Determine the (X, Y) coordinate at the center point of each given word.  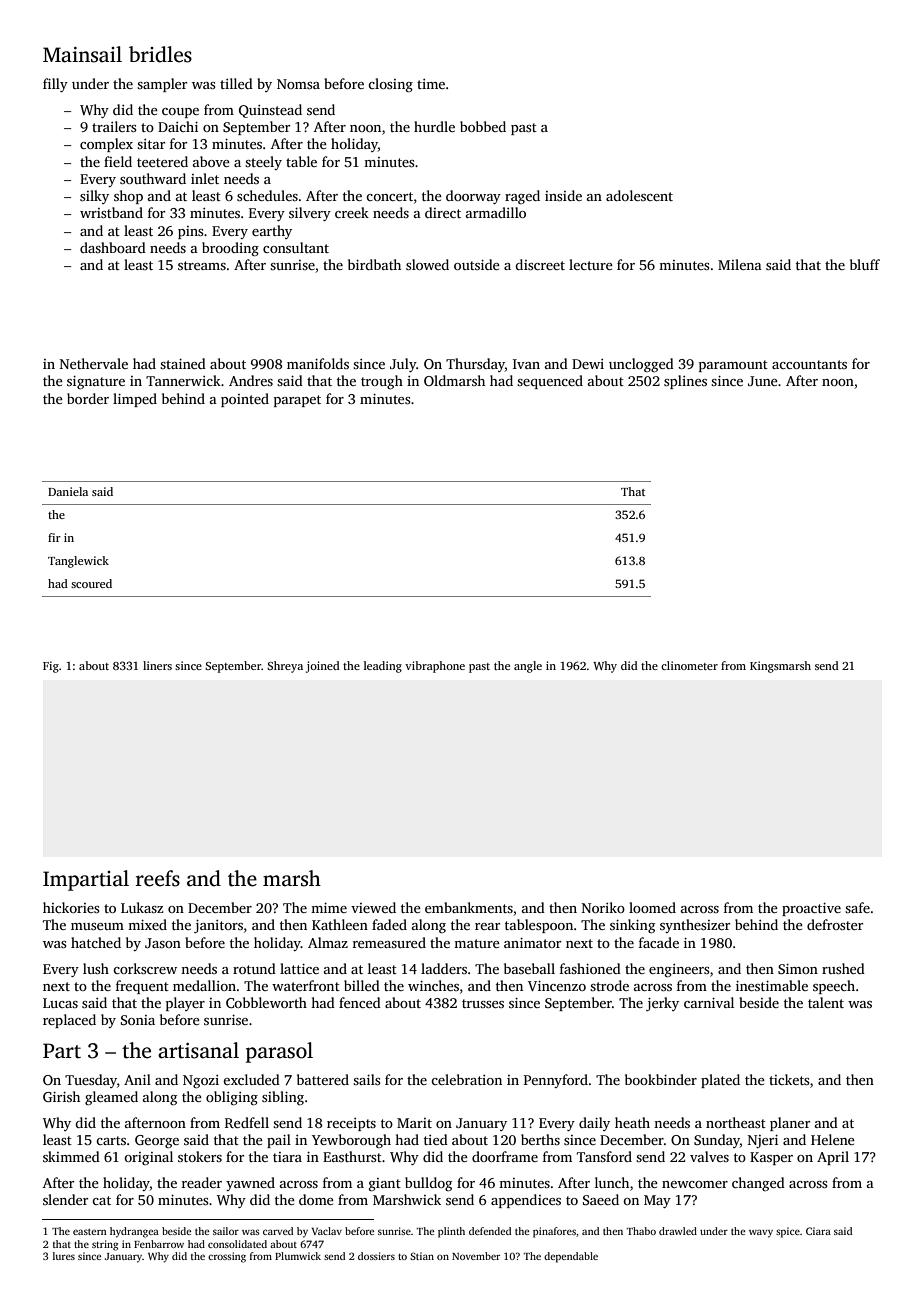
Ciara (818, 1231)
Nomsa (298, 84)
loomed (652, 907)
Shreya (285, 667)
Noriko (603, 907)
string (105, 1245)
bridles (160, 54)
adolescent (639, 195)
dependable (571, 1257)
